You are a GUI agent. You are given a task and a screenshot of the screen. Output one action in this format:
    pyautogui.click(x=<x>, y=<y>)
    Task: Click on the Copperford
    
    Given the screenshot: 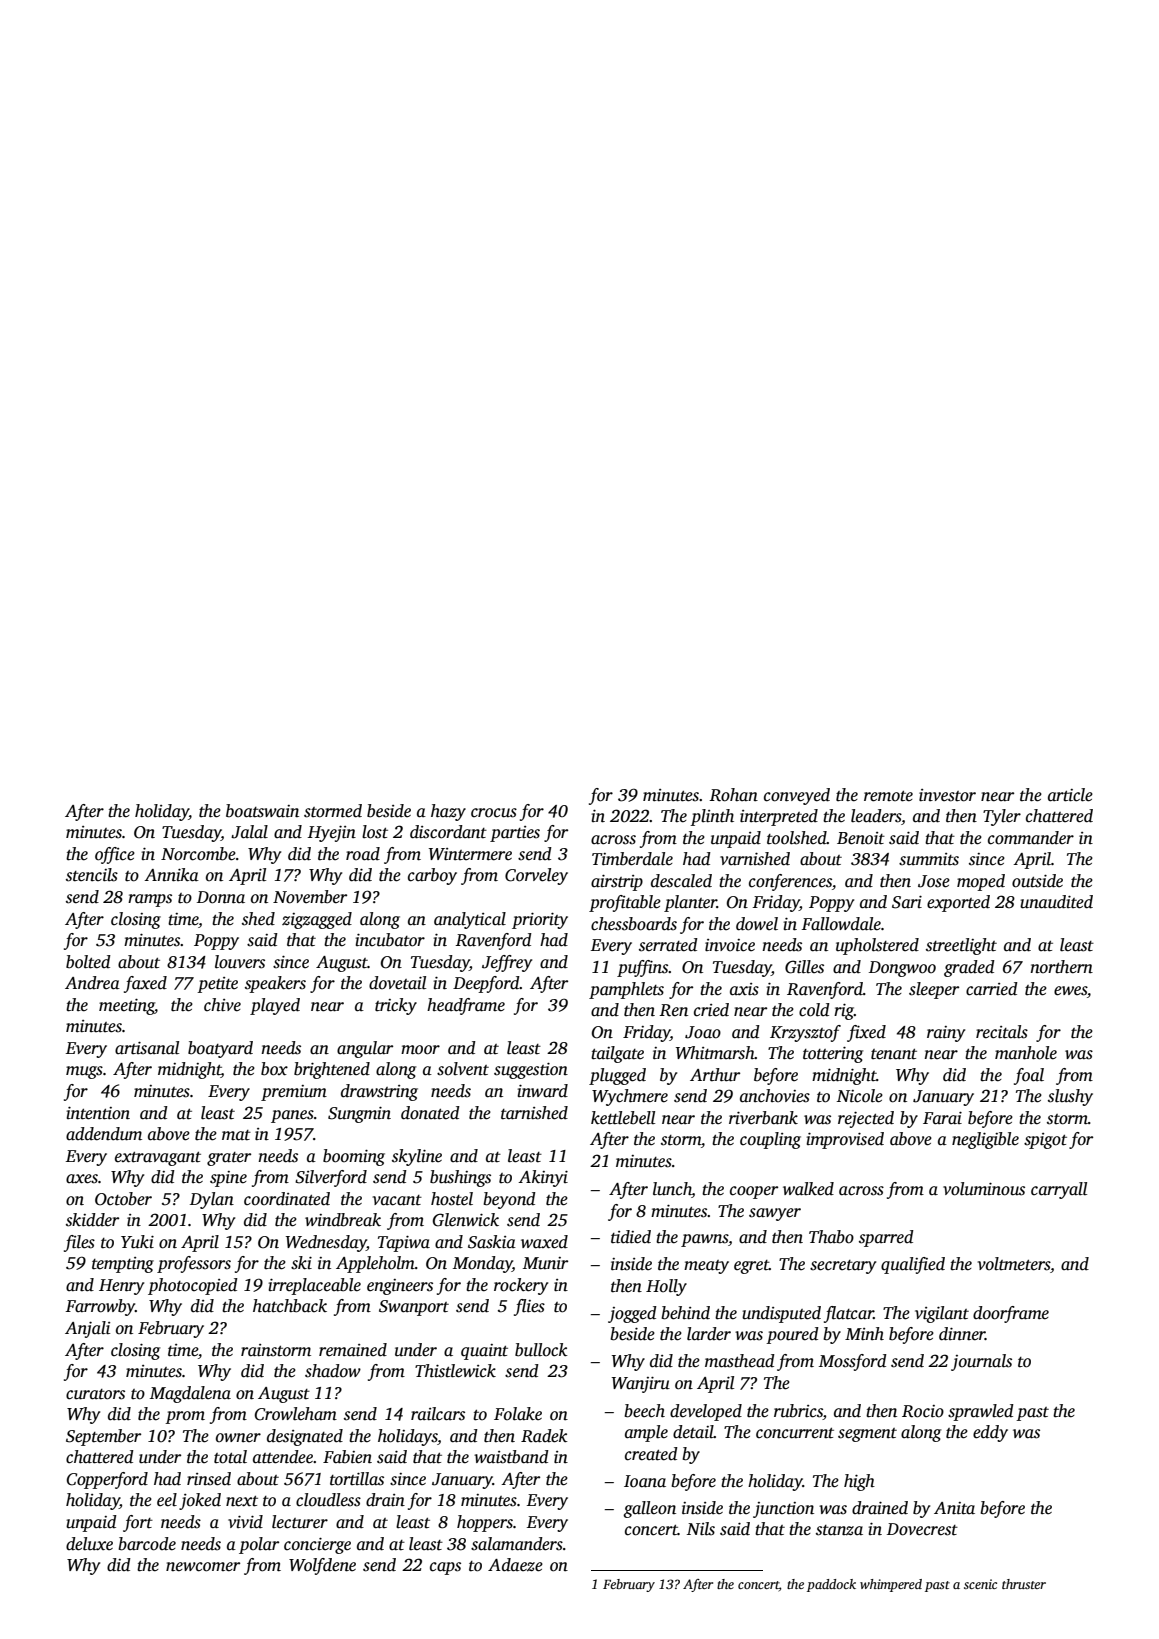 What is the action you would take?
    pyautogui.click(x=107, y=1480)
